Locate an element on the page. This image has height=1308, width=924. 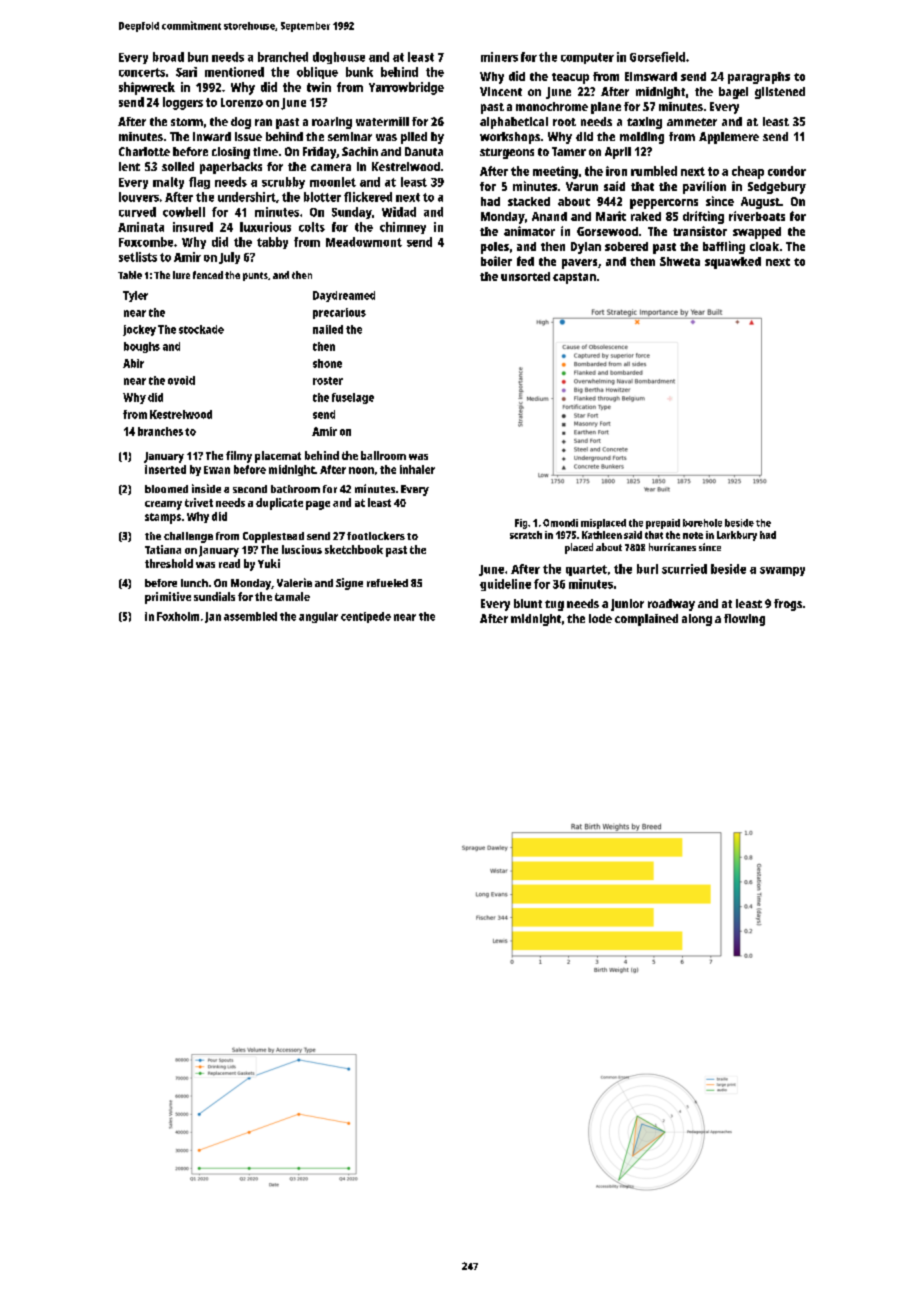
angular is located at coordinates (318, 617).
